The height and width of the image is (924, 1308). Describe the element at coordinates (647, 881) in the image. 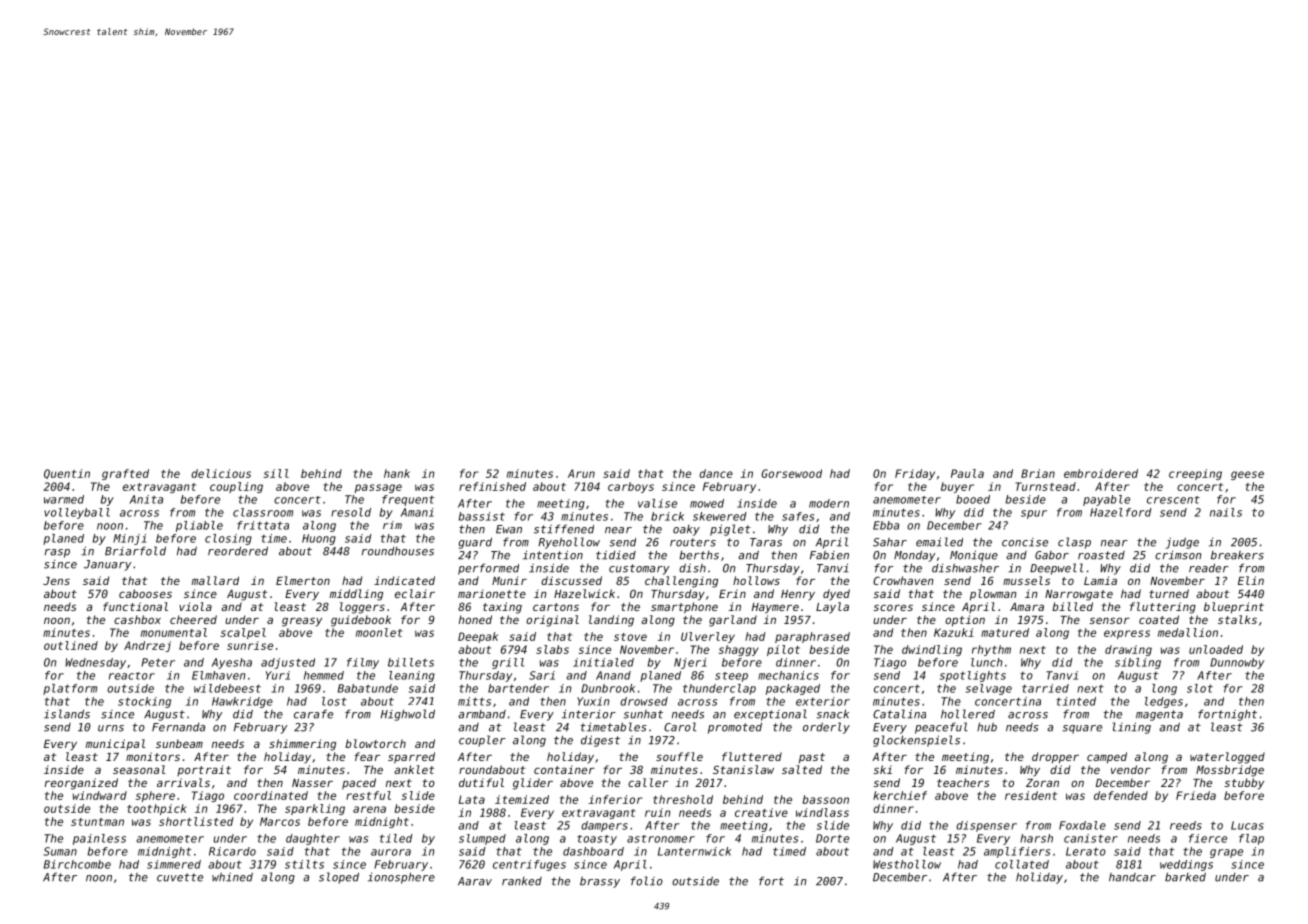

I see `folio` at that location.
